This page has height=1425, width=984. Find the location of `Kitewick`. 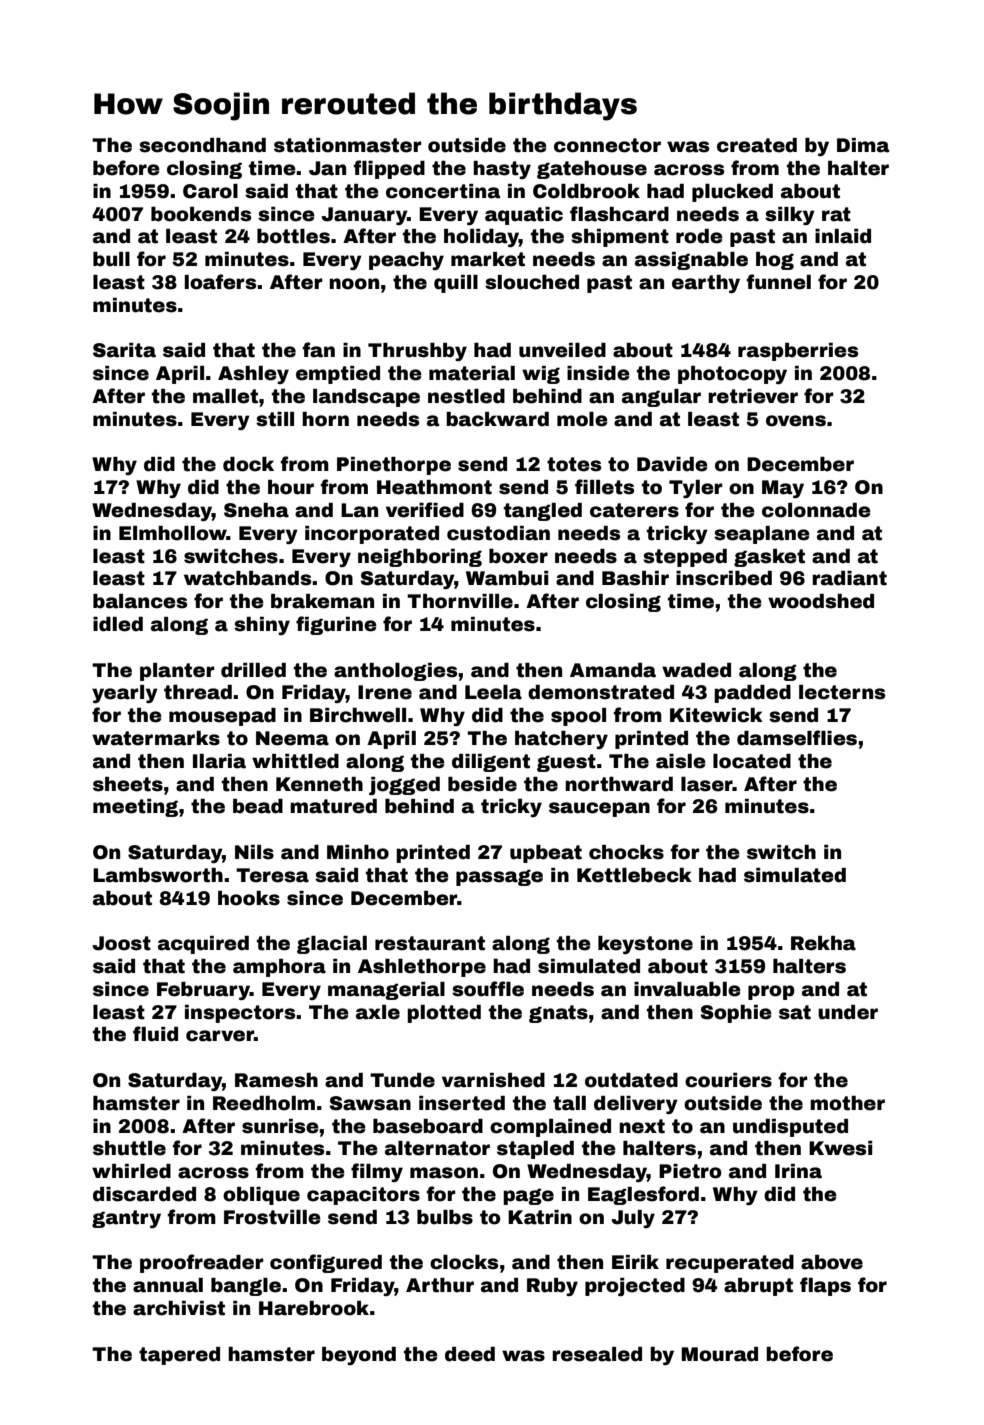

Kitewick is located at coordinates (716, 715).
